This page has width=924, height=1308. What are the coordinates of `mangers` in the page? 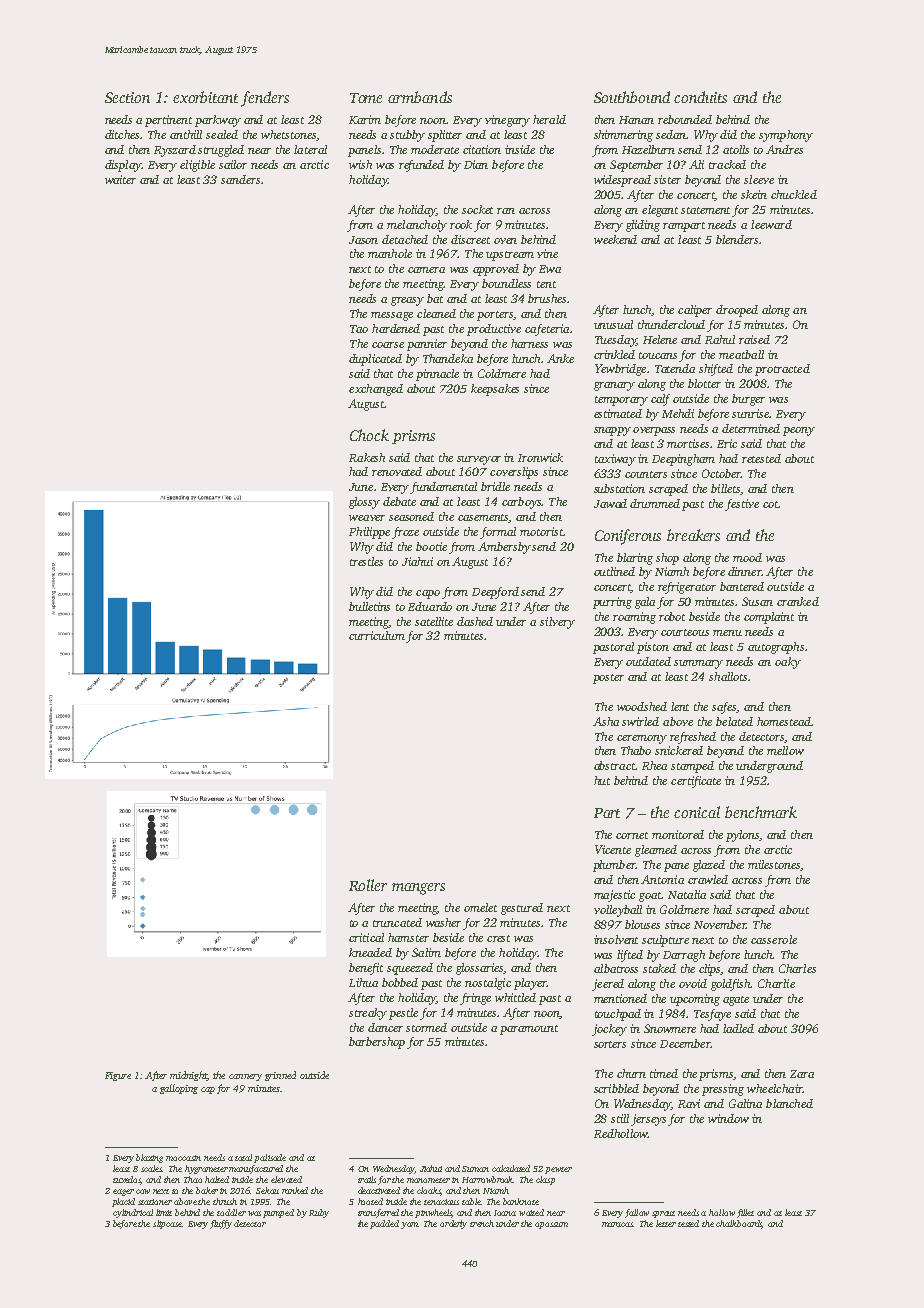 It's located at (418, 889).
